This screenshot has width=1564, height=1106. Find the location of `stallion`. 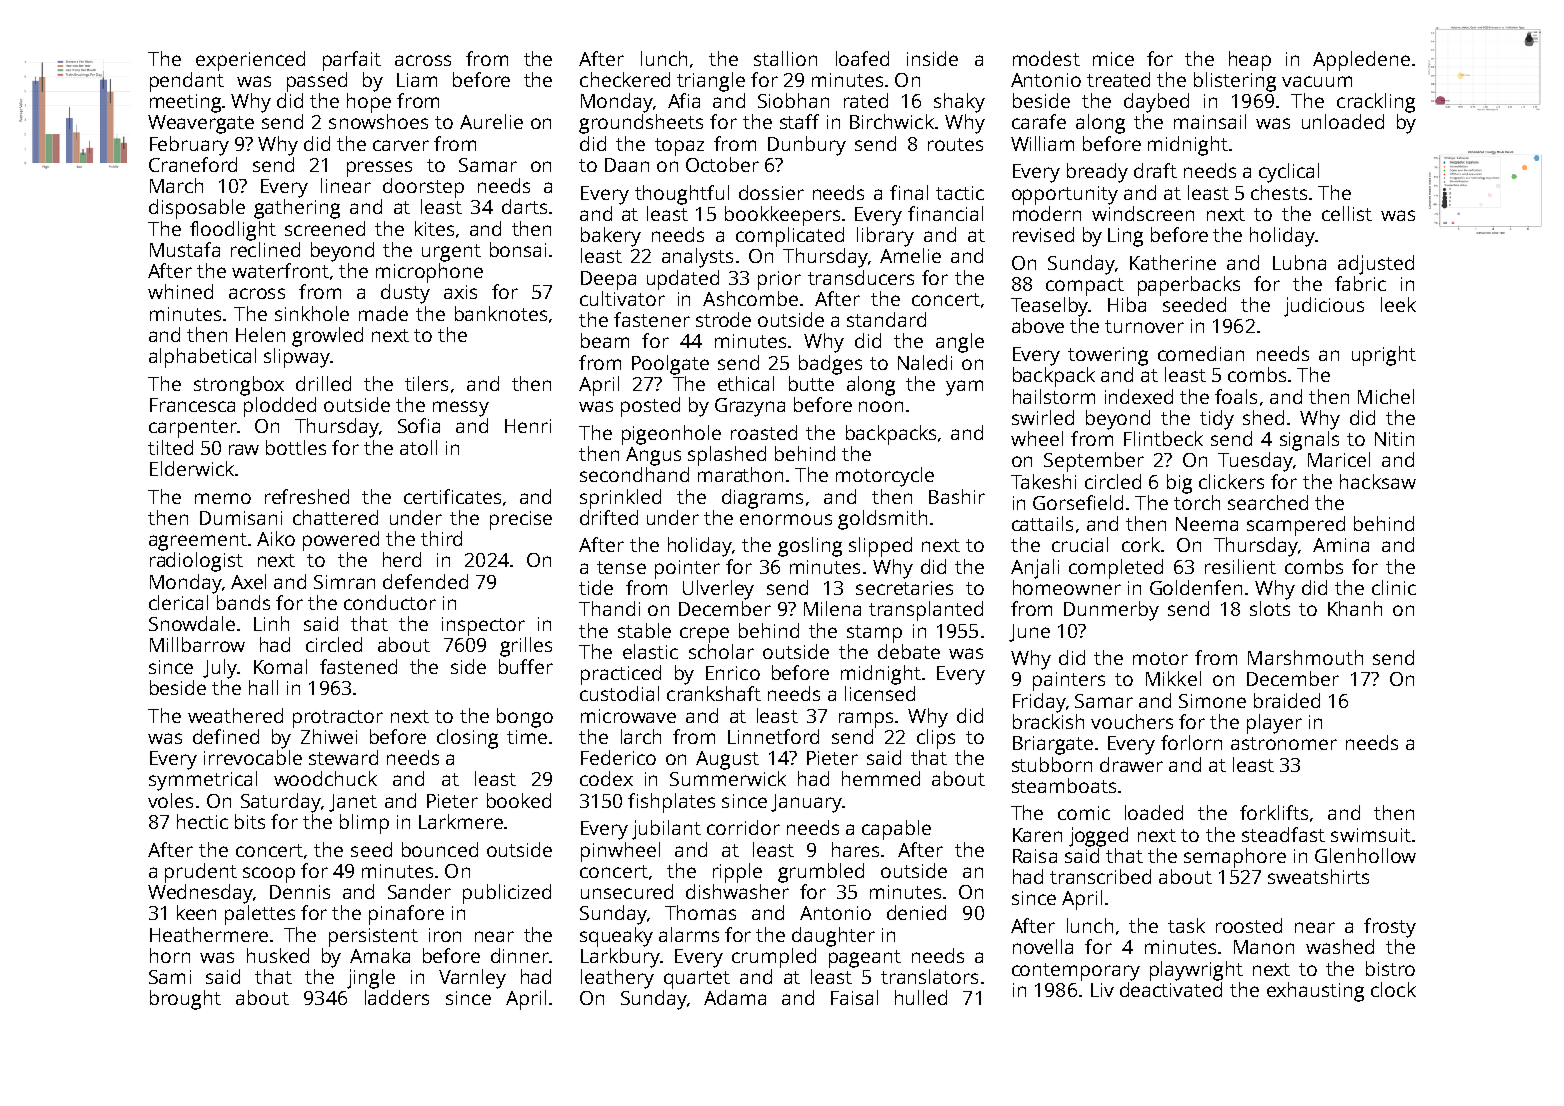

stallion is located at coordinates (785, 58).
